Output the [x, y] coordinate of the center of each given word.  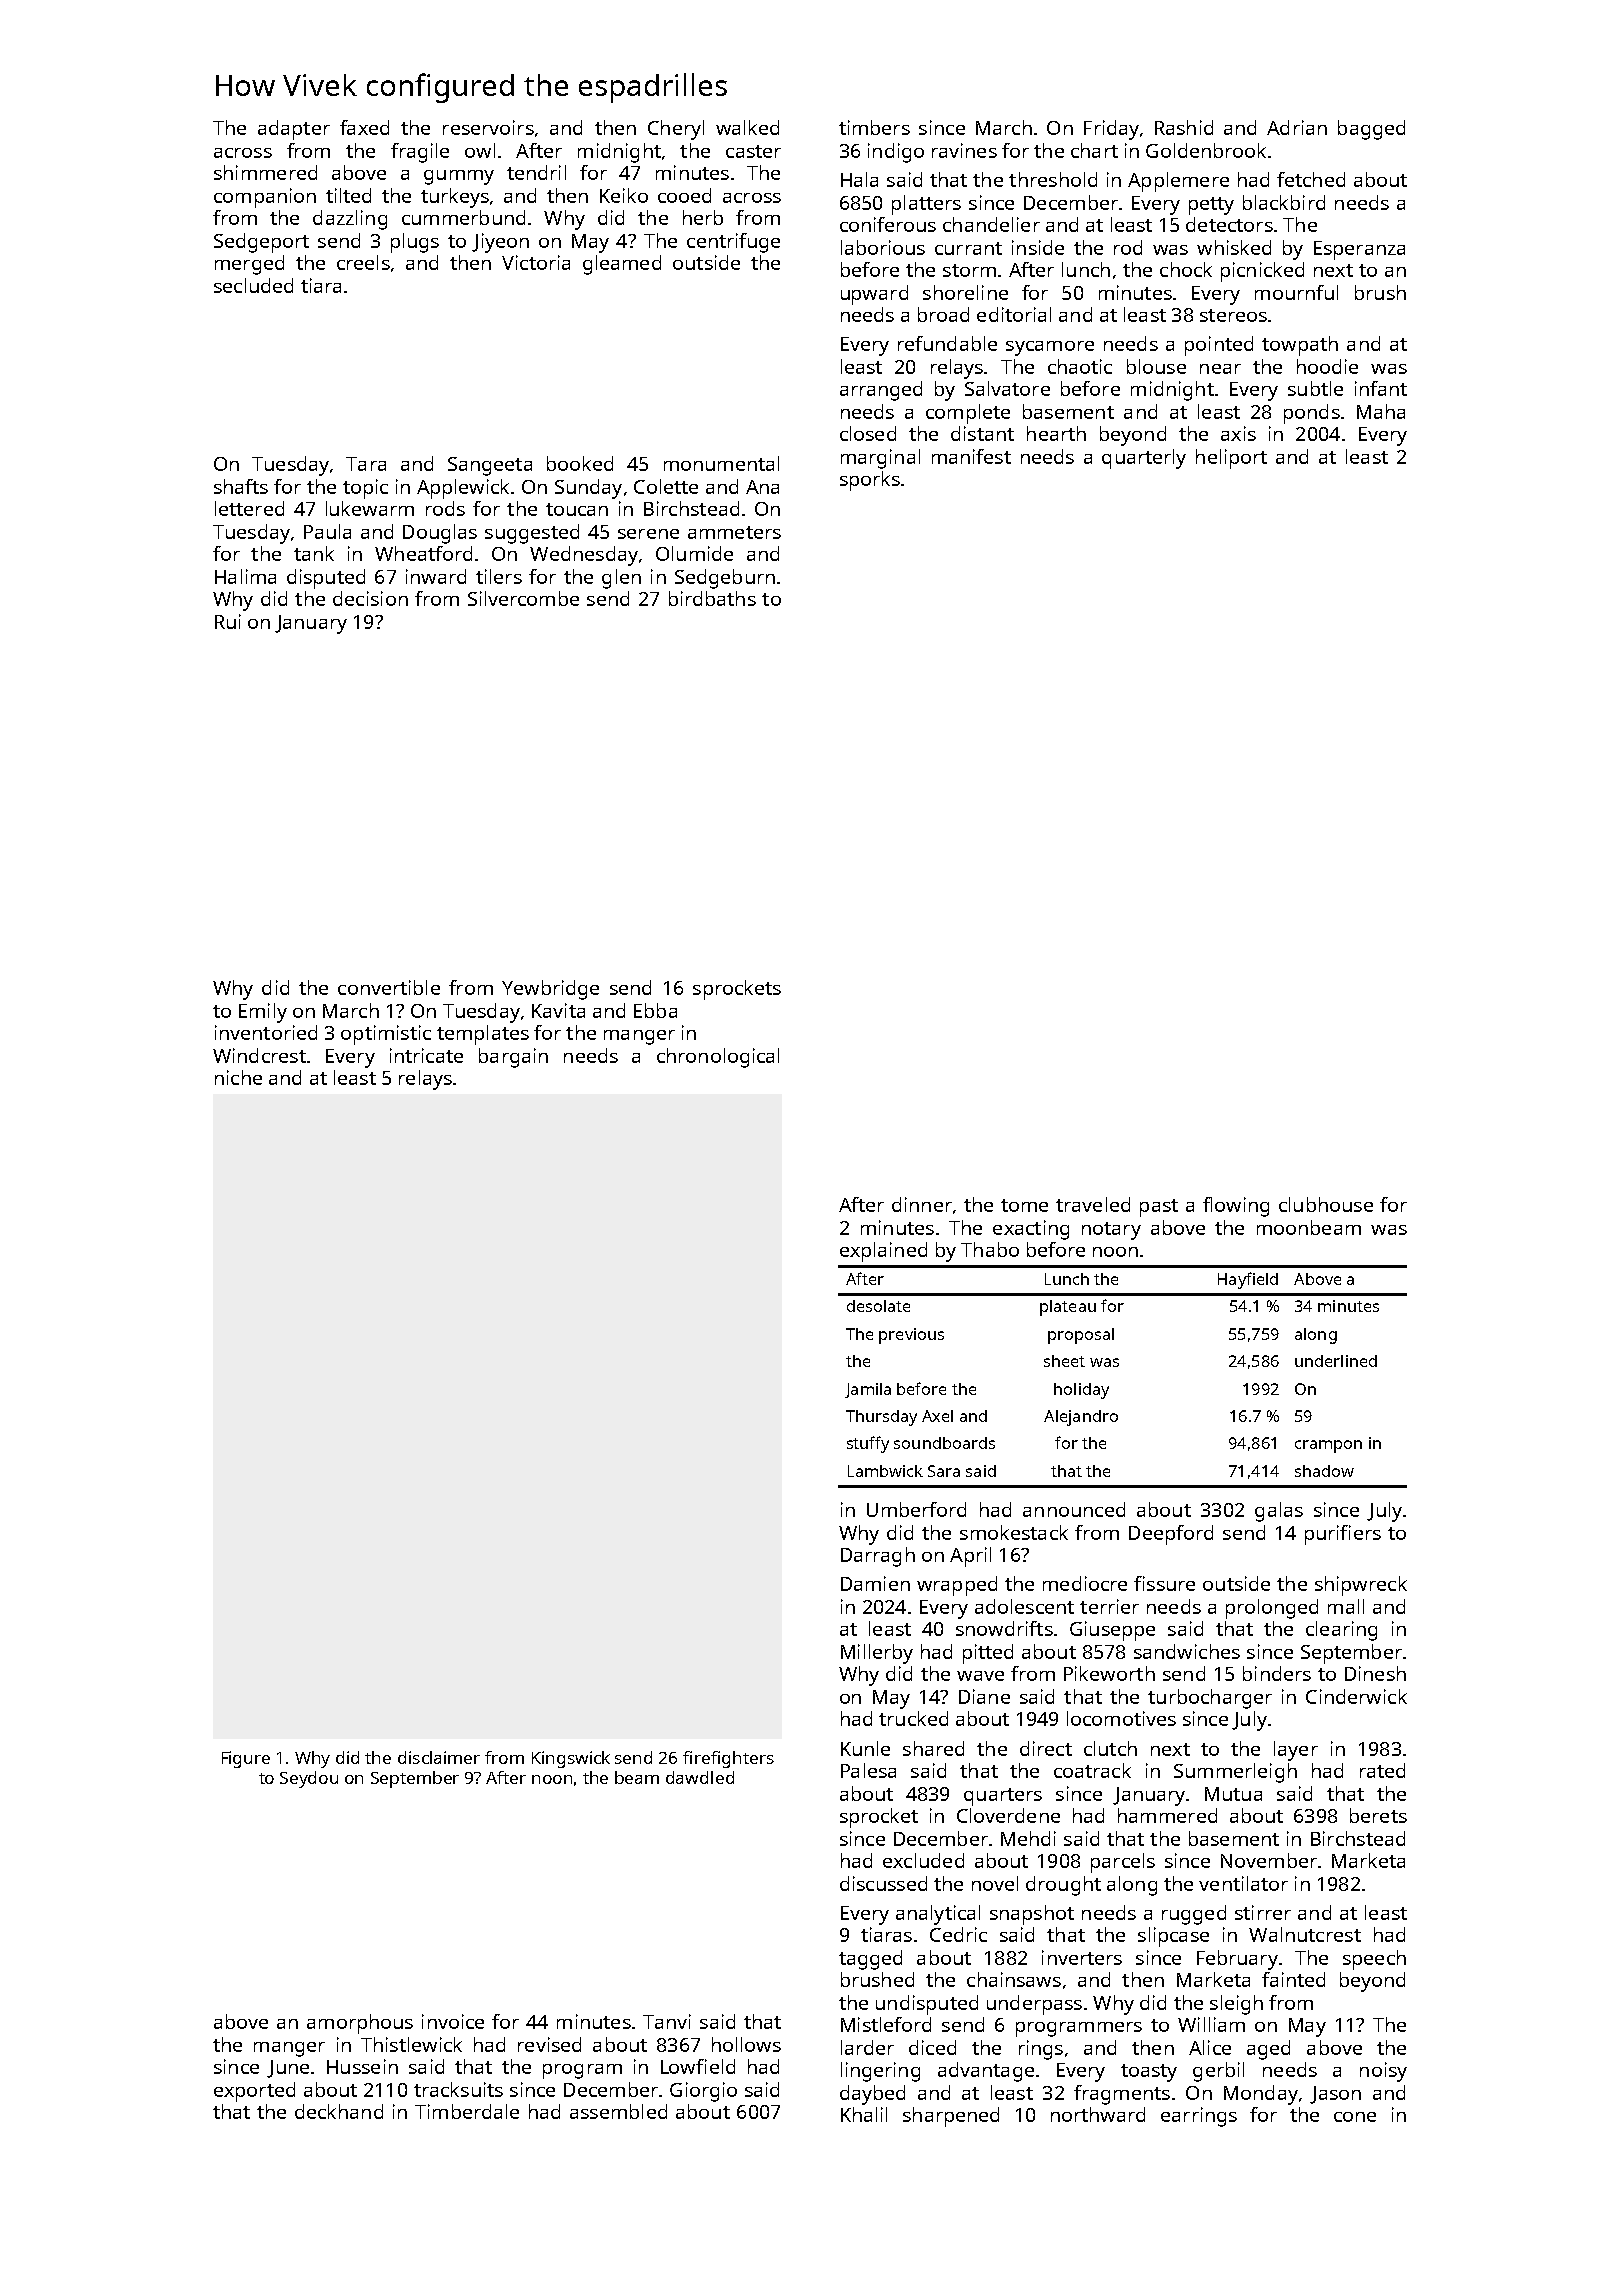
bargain [513, 1058]
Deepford [1171, 1535]
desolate [878, 1306]
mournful [1296, 292]
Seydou [309, 1779]
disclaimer [439, 1757]
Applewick [463, 489]
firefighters [728, 1759]
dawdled [700, 1777]
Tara [366, 464]
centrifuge [733, 243]
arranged [881, 391]
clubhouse [1326, 1204]
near [1220, 369]
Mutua [1233, 1794]
